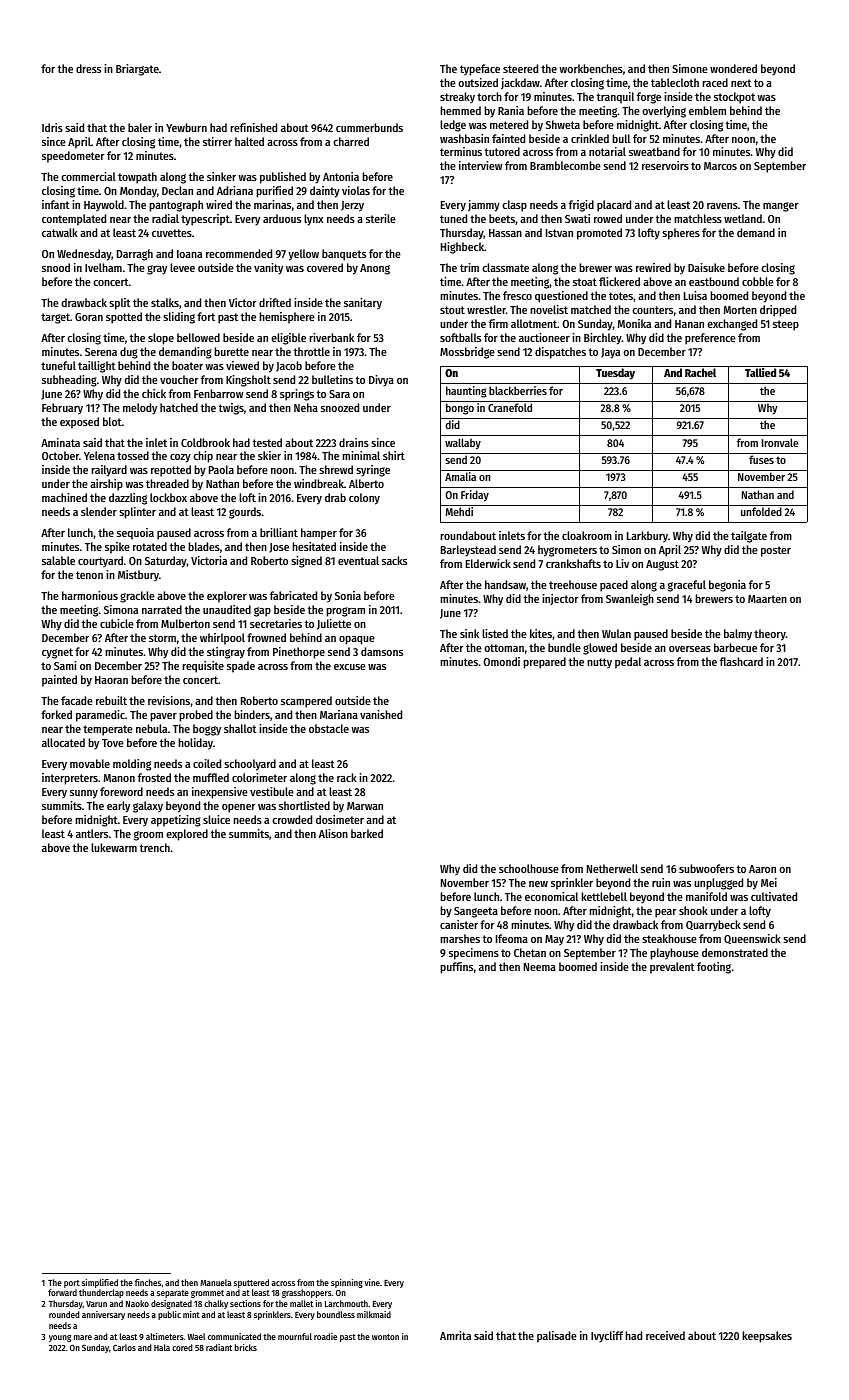  Describe the element at coordinates (385, 1337) in the screenshot. I see `wonton` at that location.
